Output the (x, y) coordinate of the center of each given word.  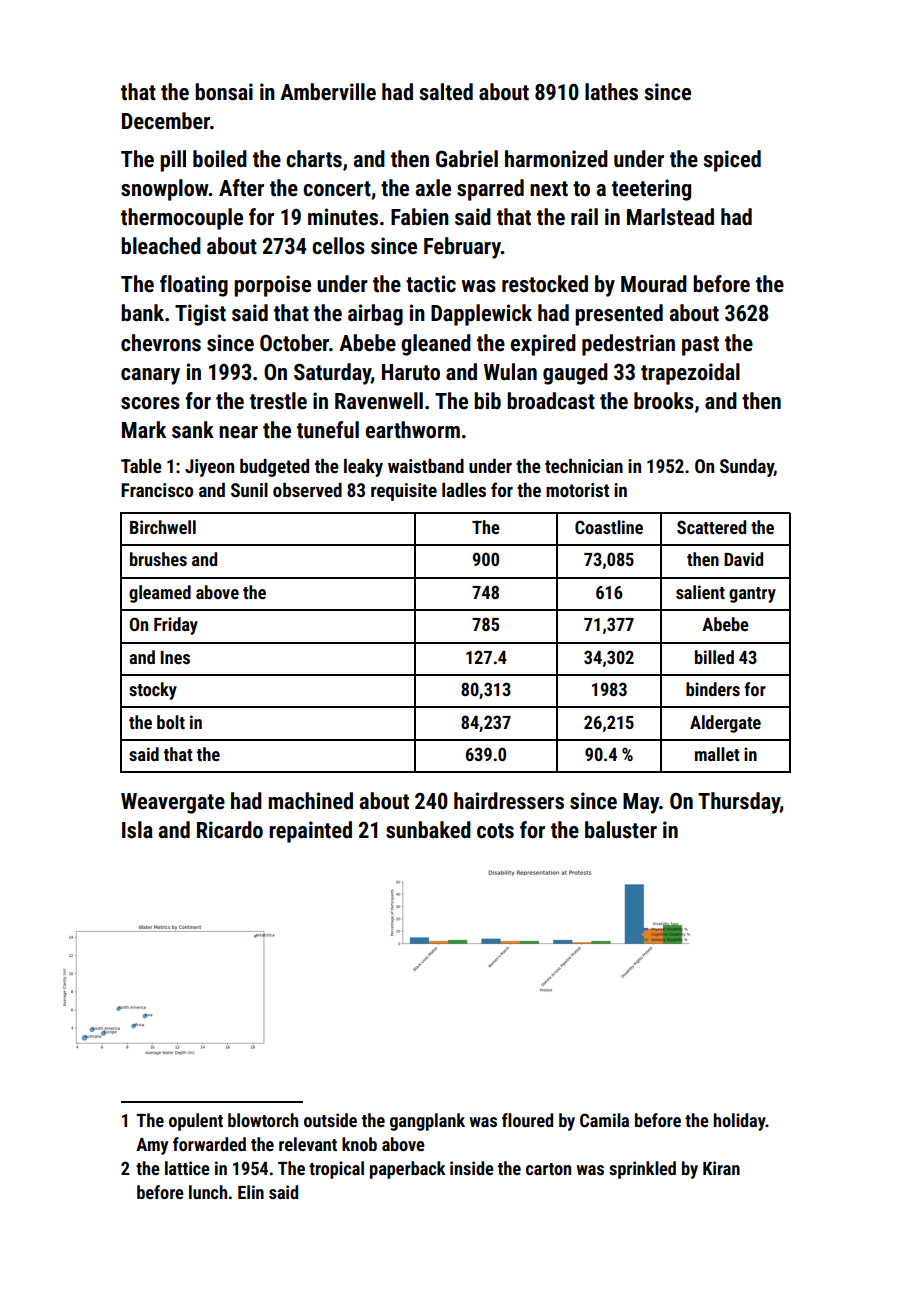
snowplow (165, 190)
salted (446, 92)
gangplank (427, 1122)
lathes (611, 92)
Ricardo (230, 830)
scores (150, 403)
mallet (717, 754)
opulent (196, 1122)
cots (495, 831)
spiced (732, 161)
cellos (338, 246)
